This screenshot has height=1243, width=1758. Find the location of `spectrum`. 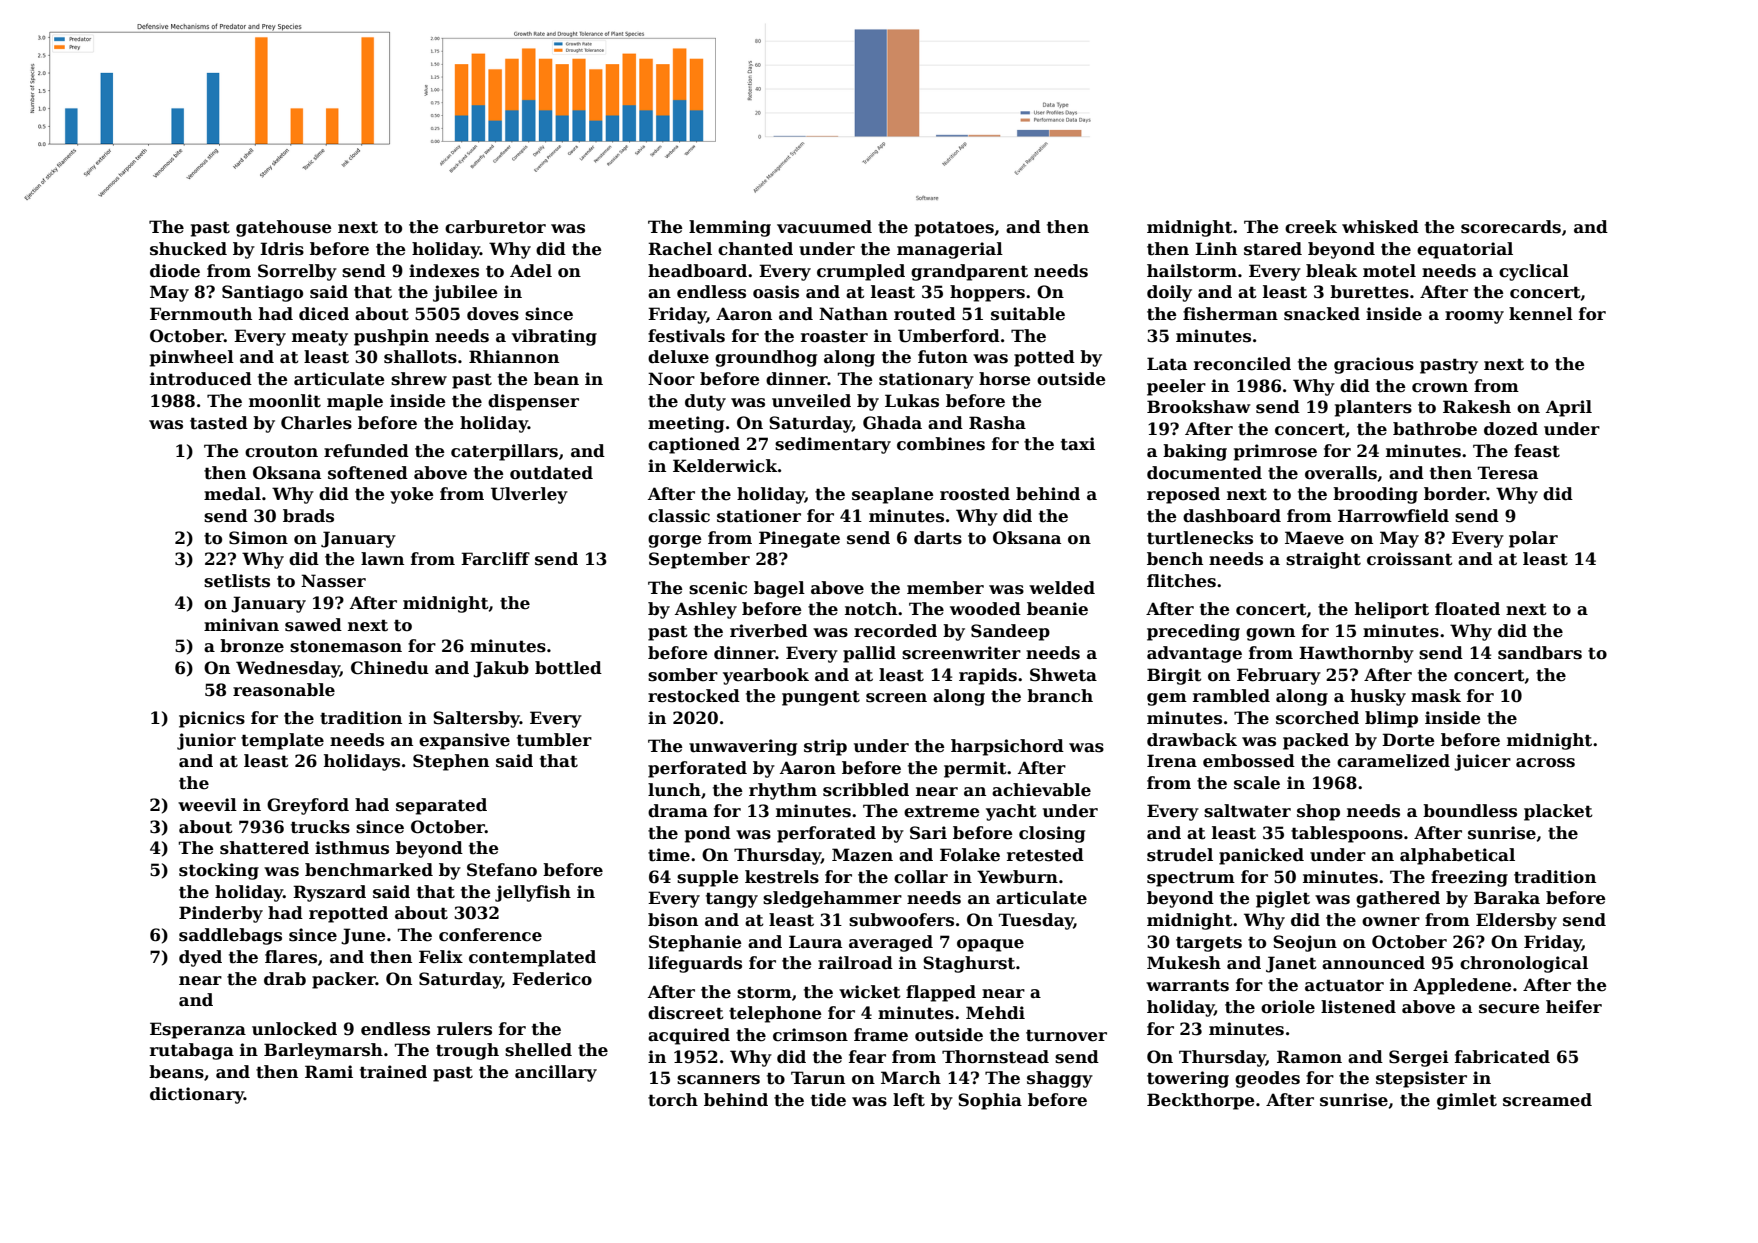

spectrum is located at coordinates (1191, 879).
